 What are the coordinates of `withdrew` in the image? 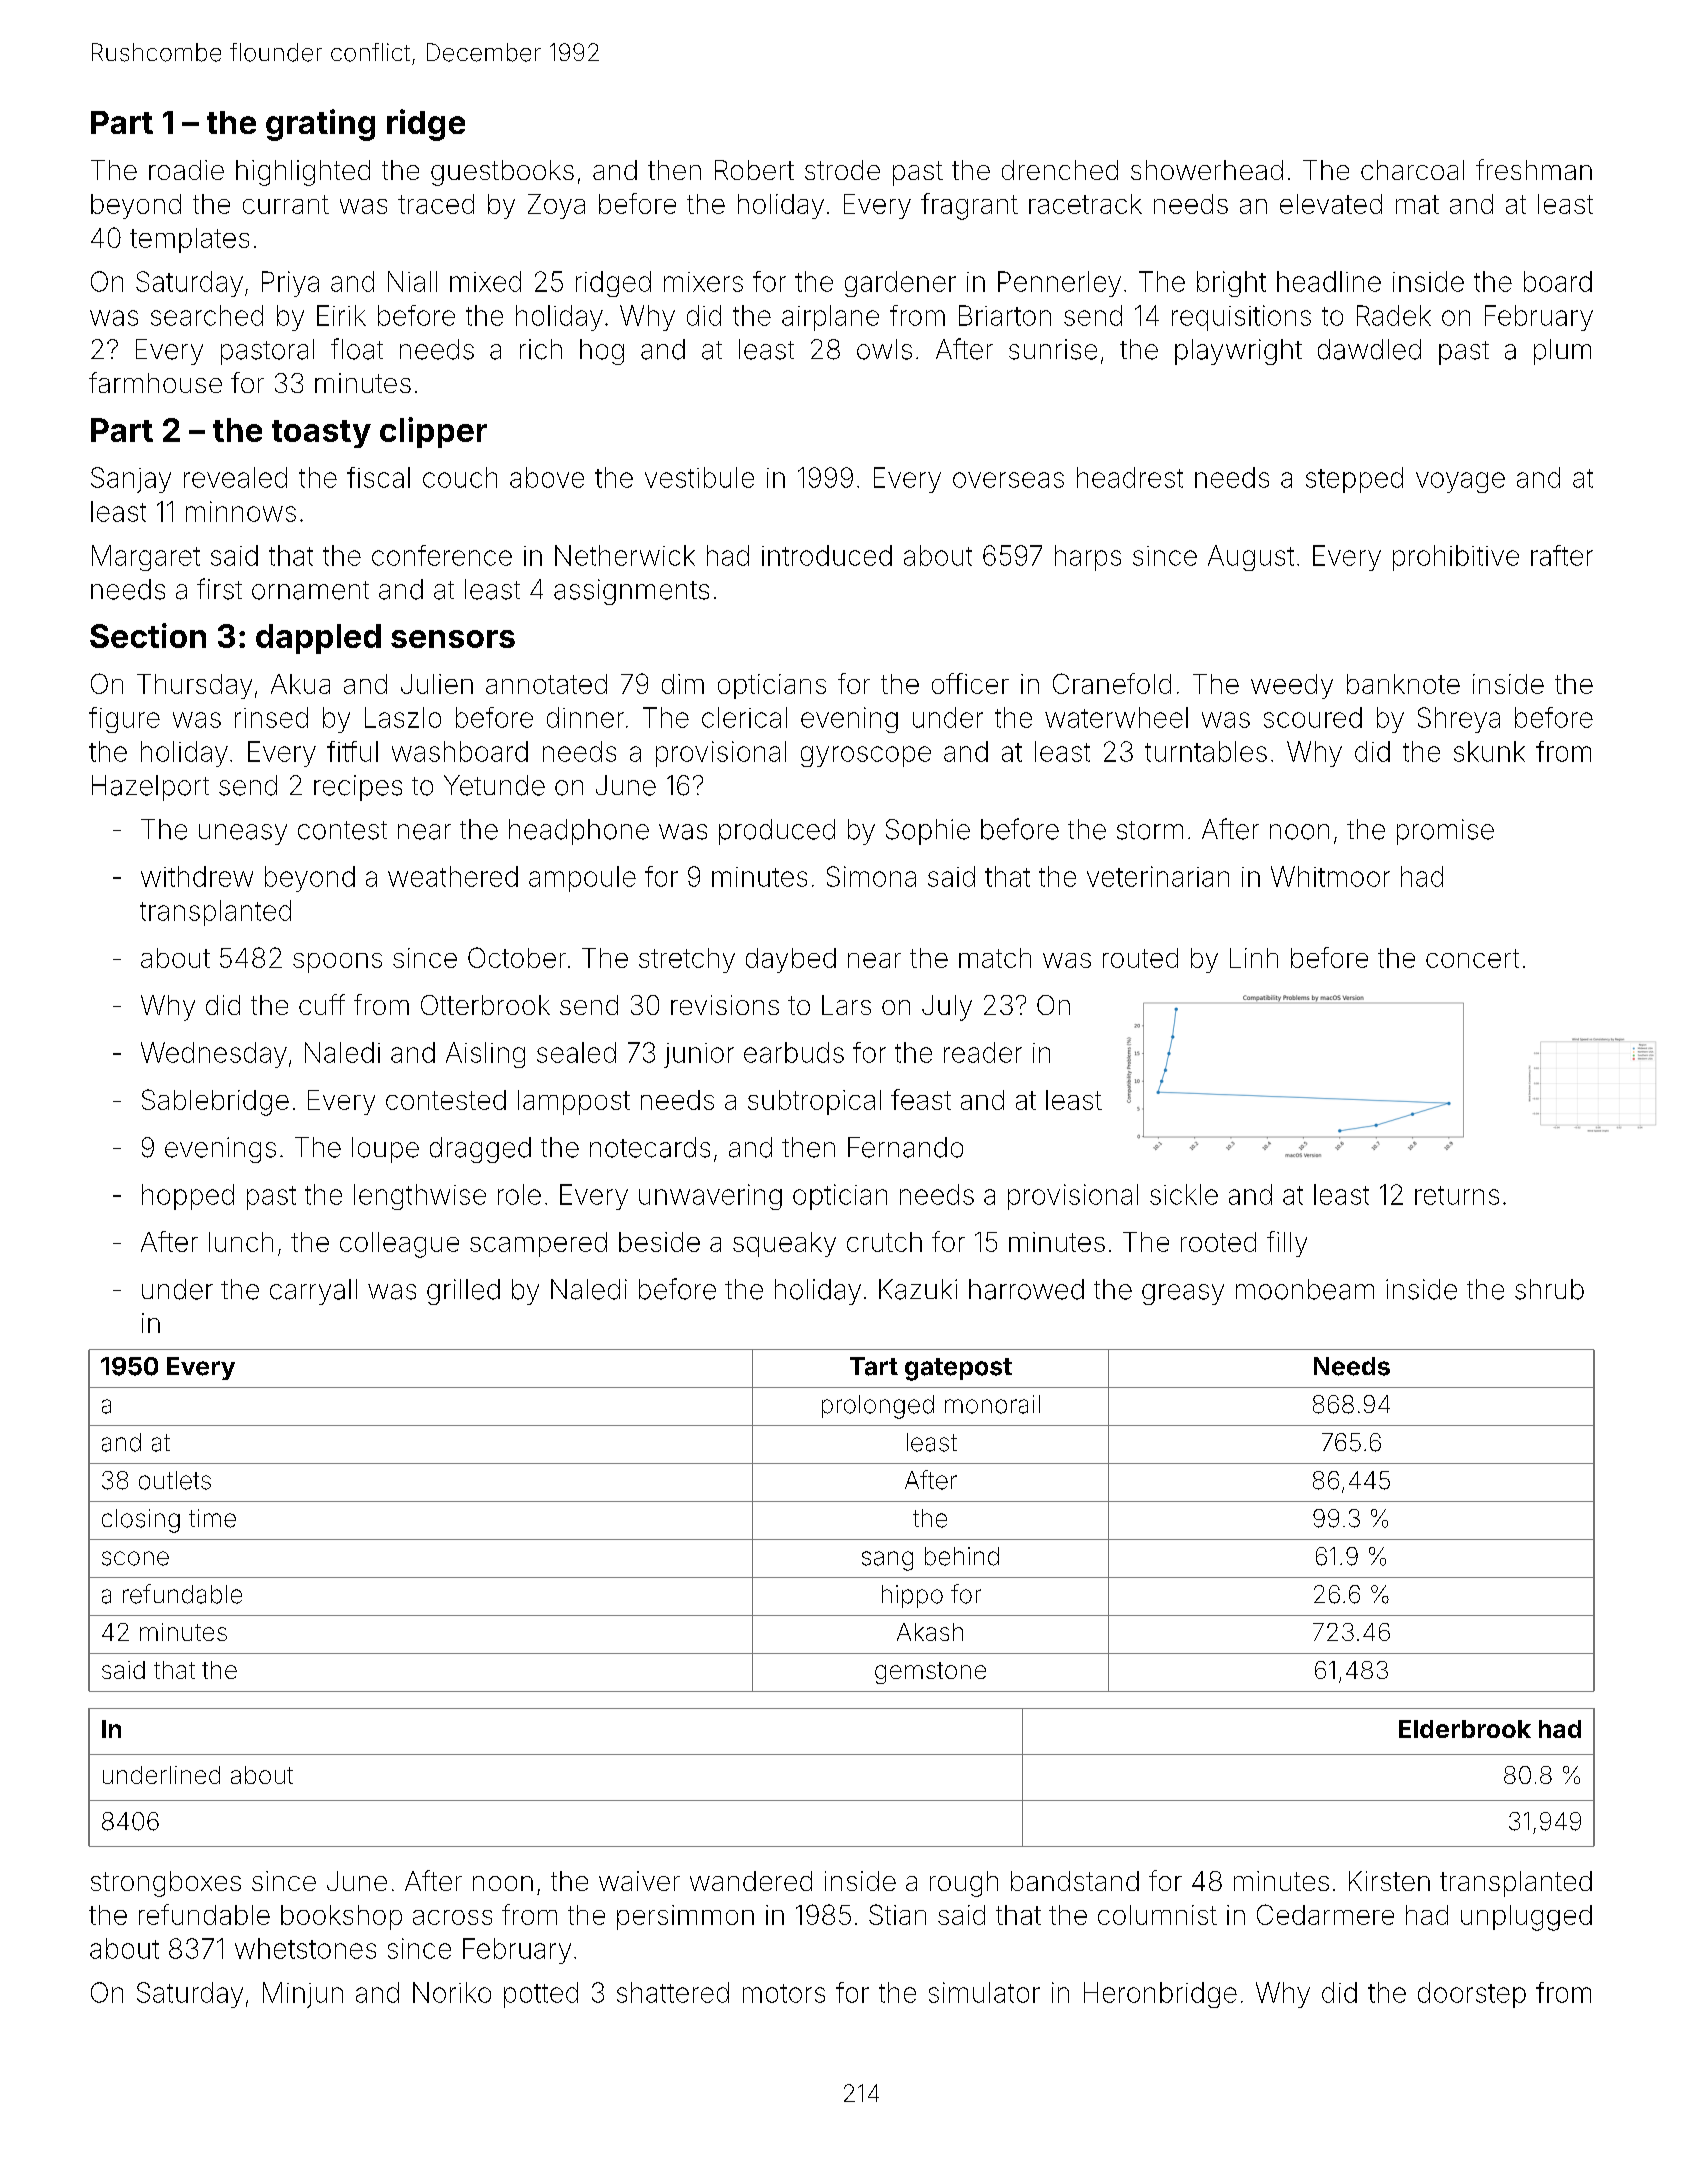 It's located at (197, 876).
